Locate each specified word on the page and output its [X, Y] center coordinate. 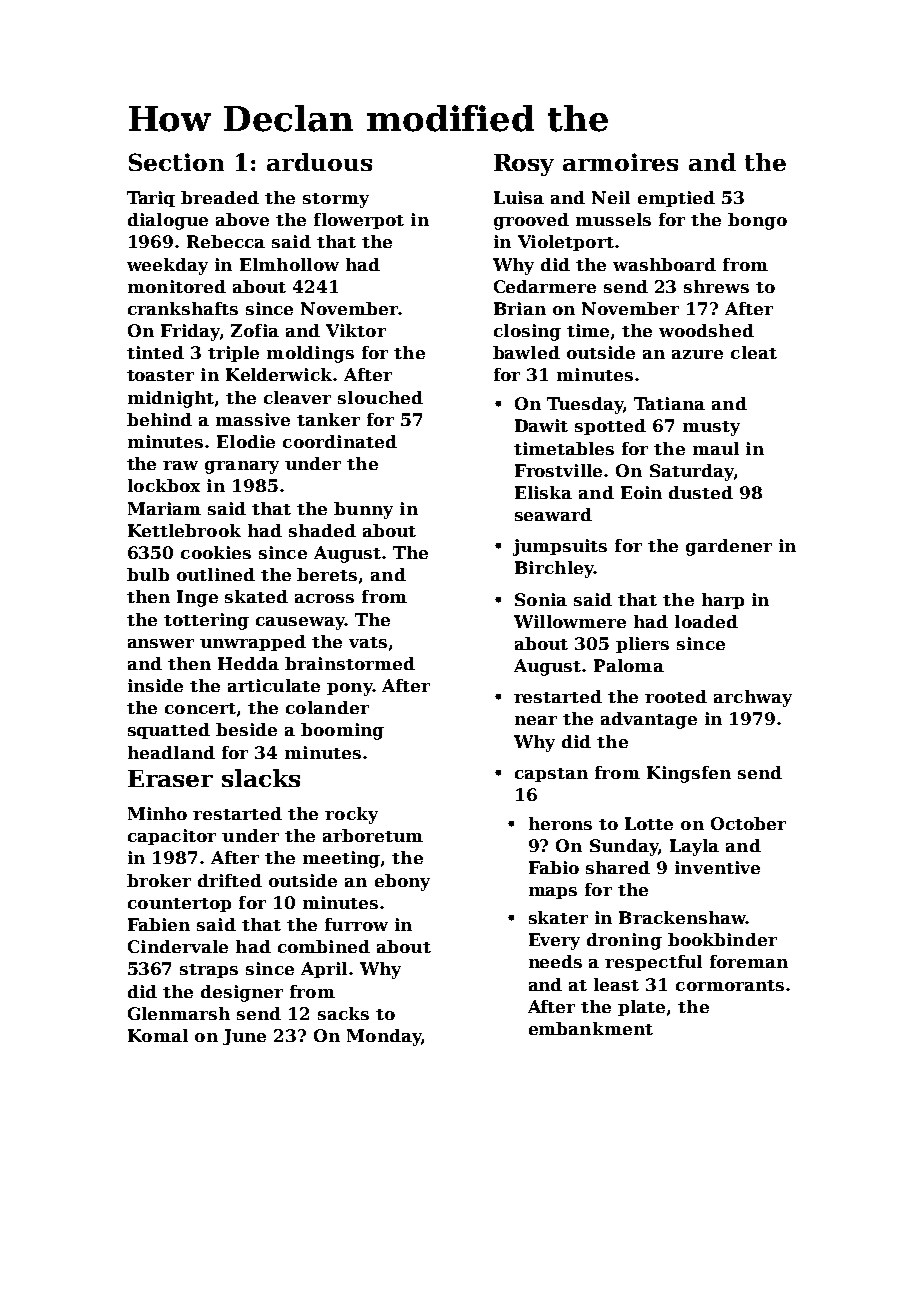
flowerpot [359, 221]
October [748, 823]
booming [342, 731]
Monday [384, 1037]
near [536, 720]
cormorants [730, 985]
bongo [757, 221]
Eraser [170, 778]
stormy [336, 200]
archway [753, 698]
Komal [158, 1035]
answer [161, 643]
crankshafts [183, 308]
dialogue [168, 221]
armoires [620, 162]
